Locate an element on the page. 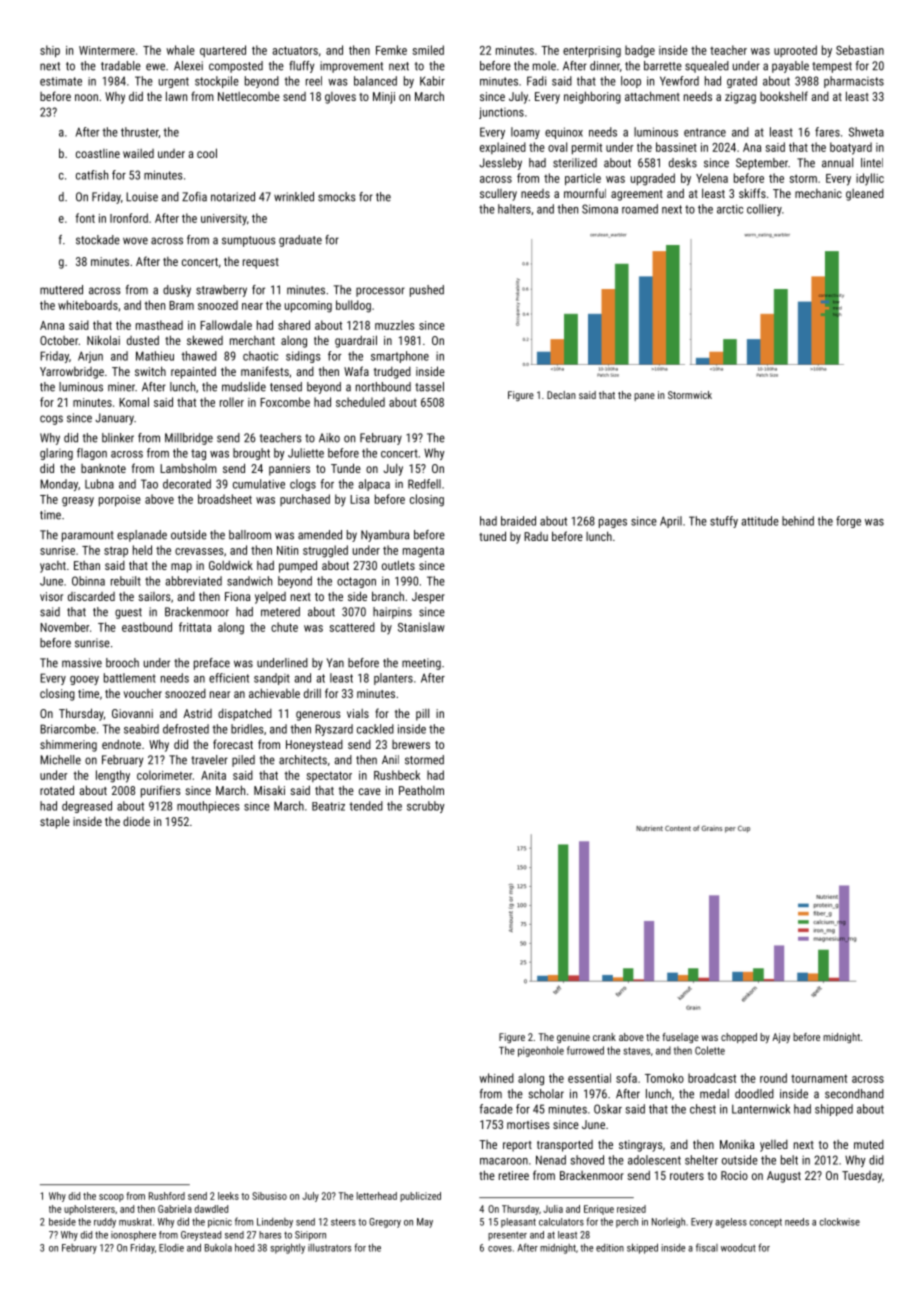 This page has width=924, height=1308. pages is located at coordinates (613, 523).
